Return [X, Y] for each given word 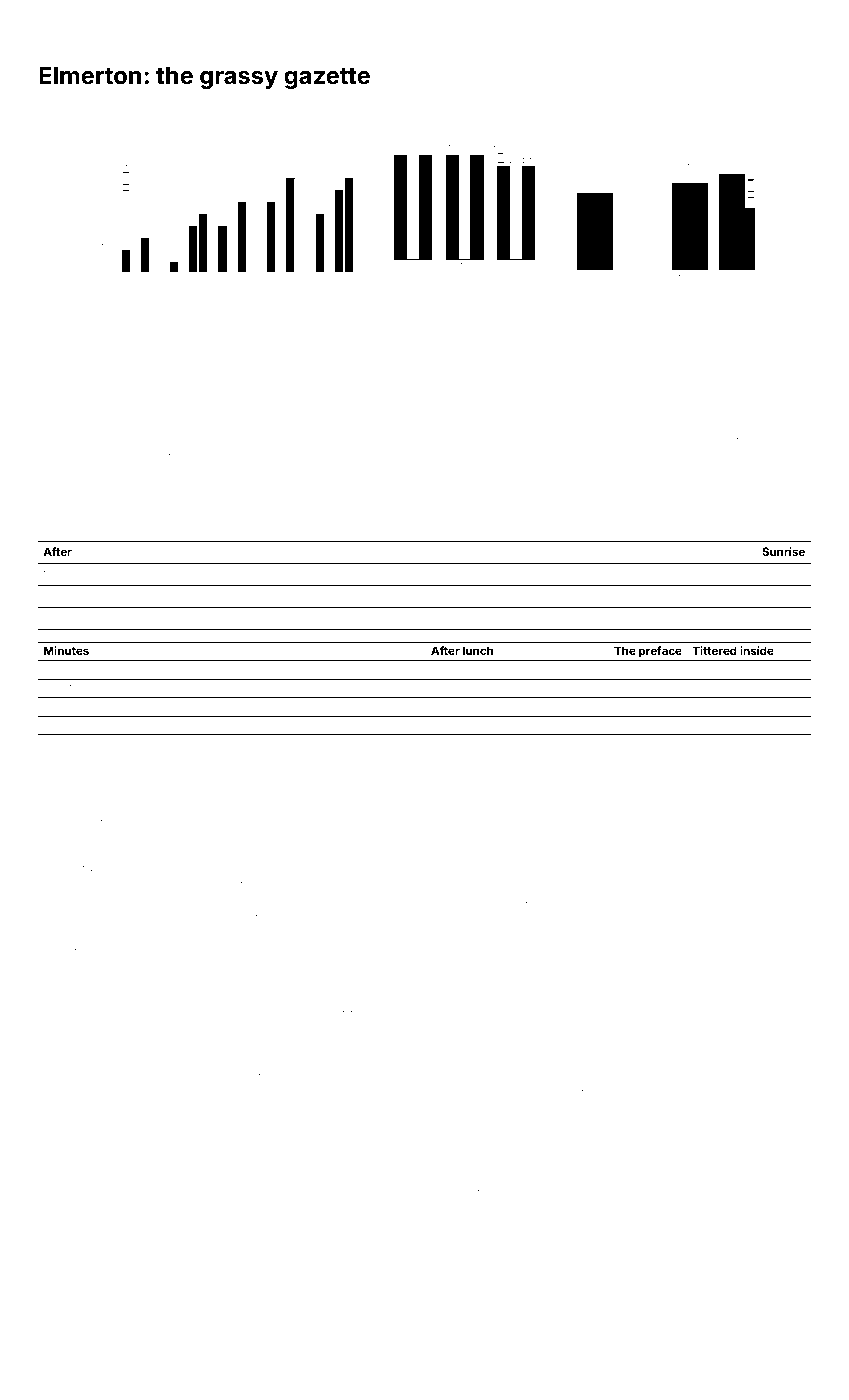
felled [702, 961]
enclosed [711, 899]
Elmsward [444, 882]
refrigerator [158, 1315]
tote [131, 978]
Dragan [207, 836]
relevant [88, 434]
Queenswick [767, 434]
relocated [347, 434]
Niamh [546, 866]
